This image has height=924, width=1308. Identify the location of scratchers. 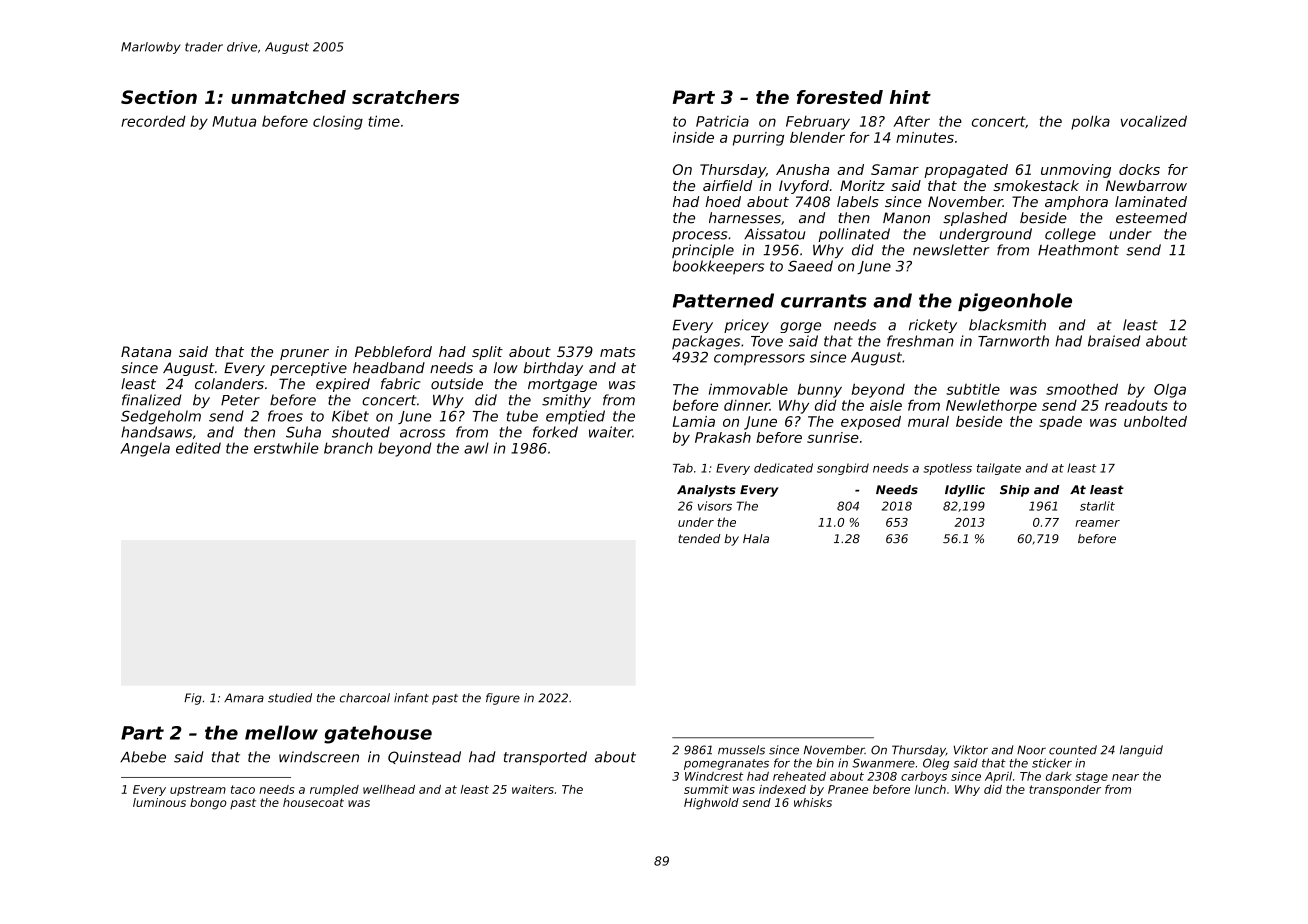
(405, 97).
